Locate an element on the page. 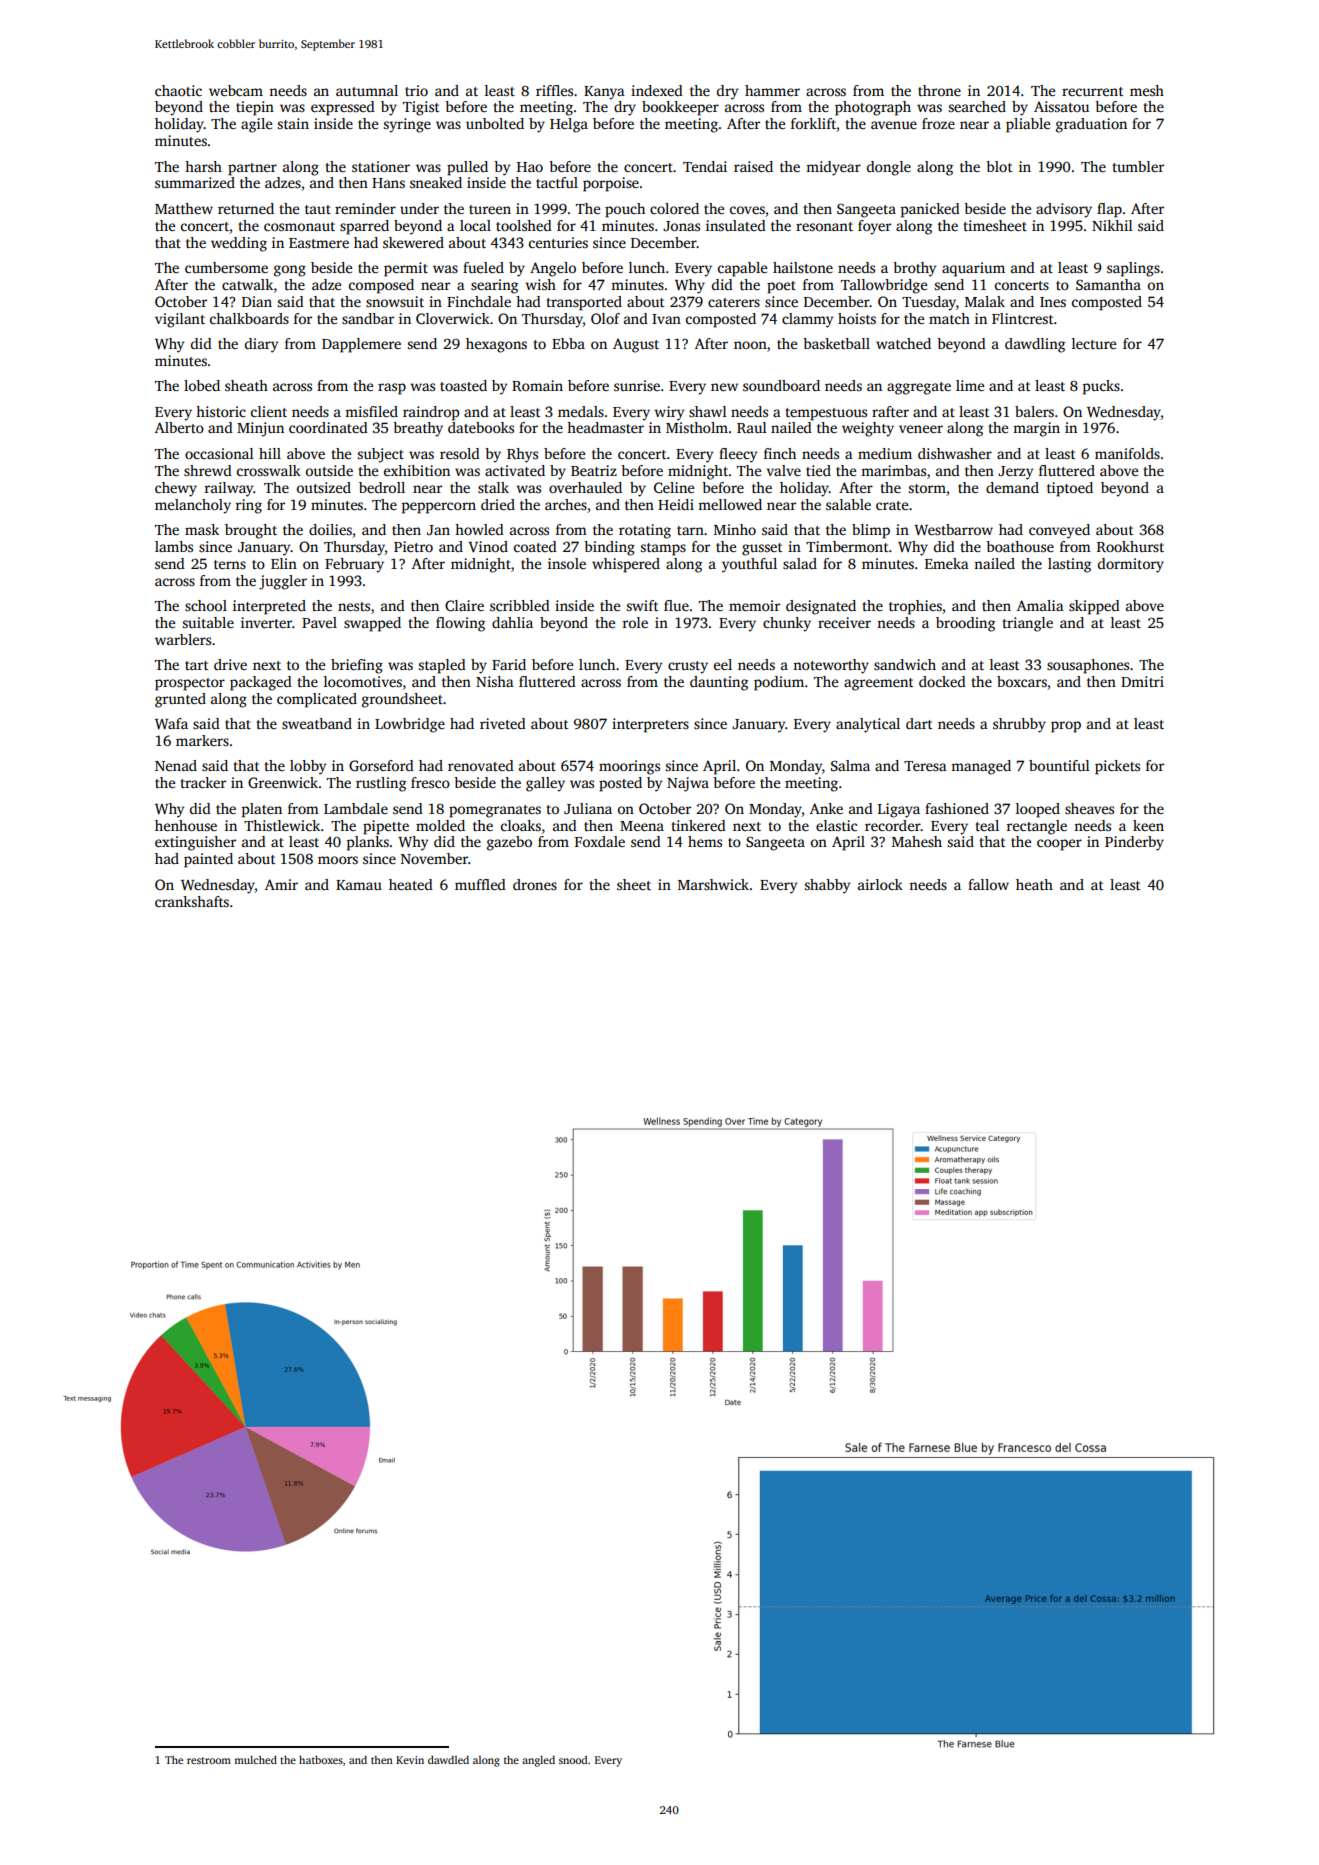  hammer is located at coordinates (772, 90).
